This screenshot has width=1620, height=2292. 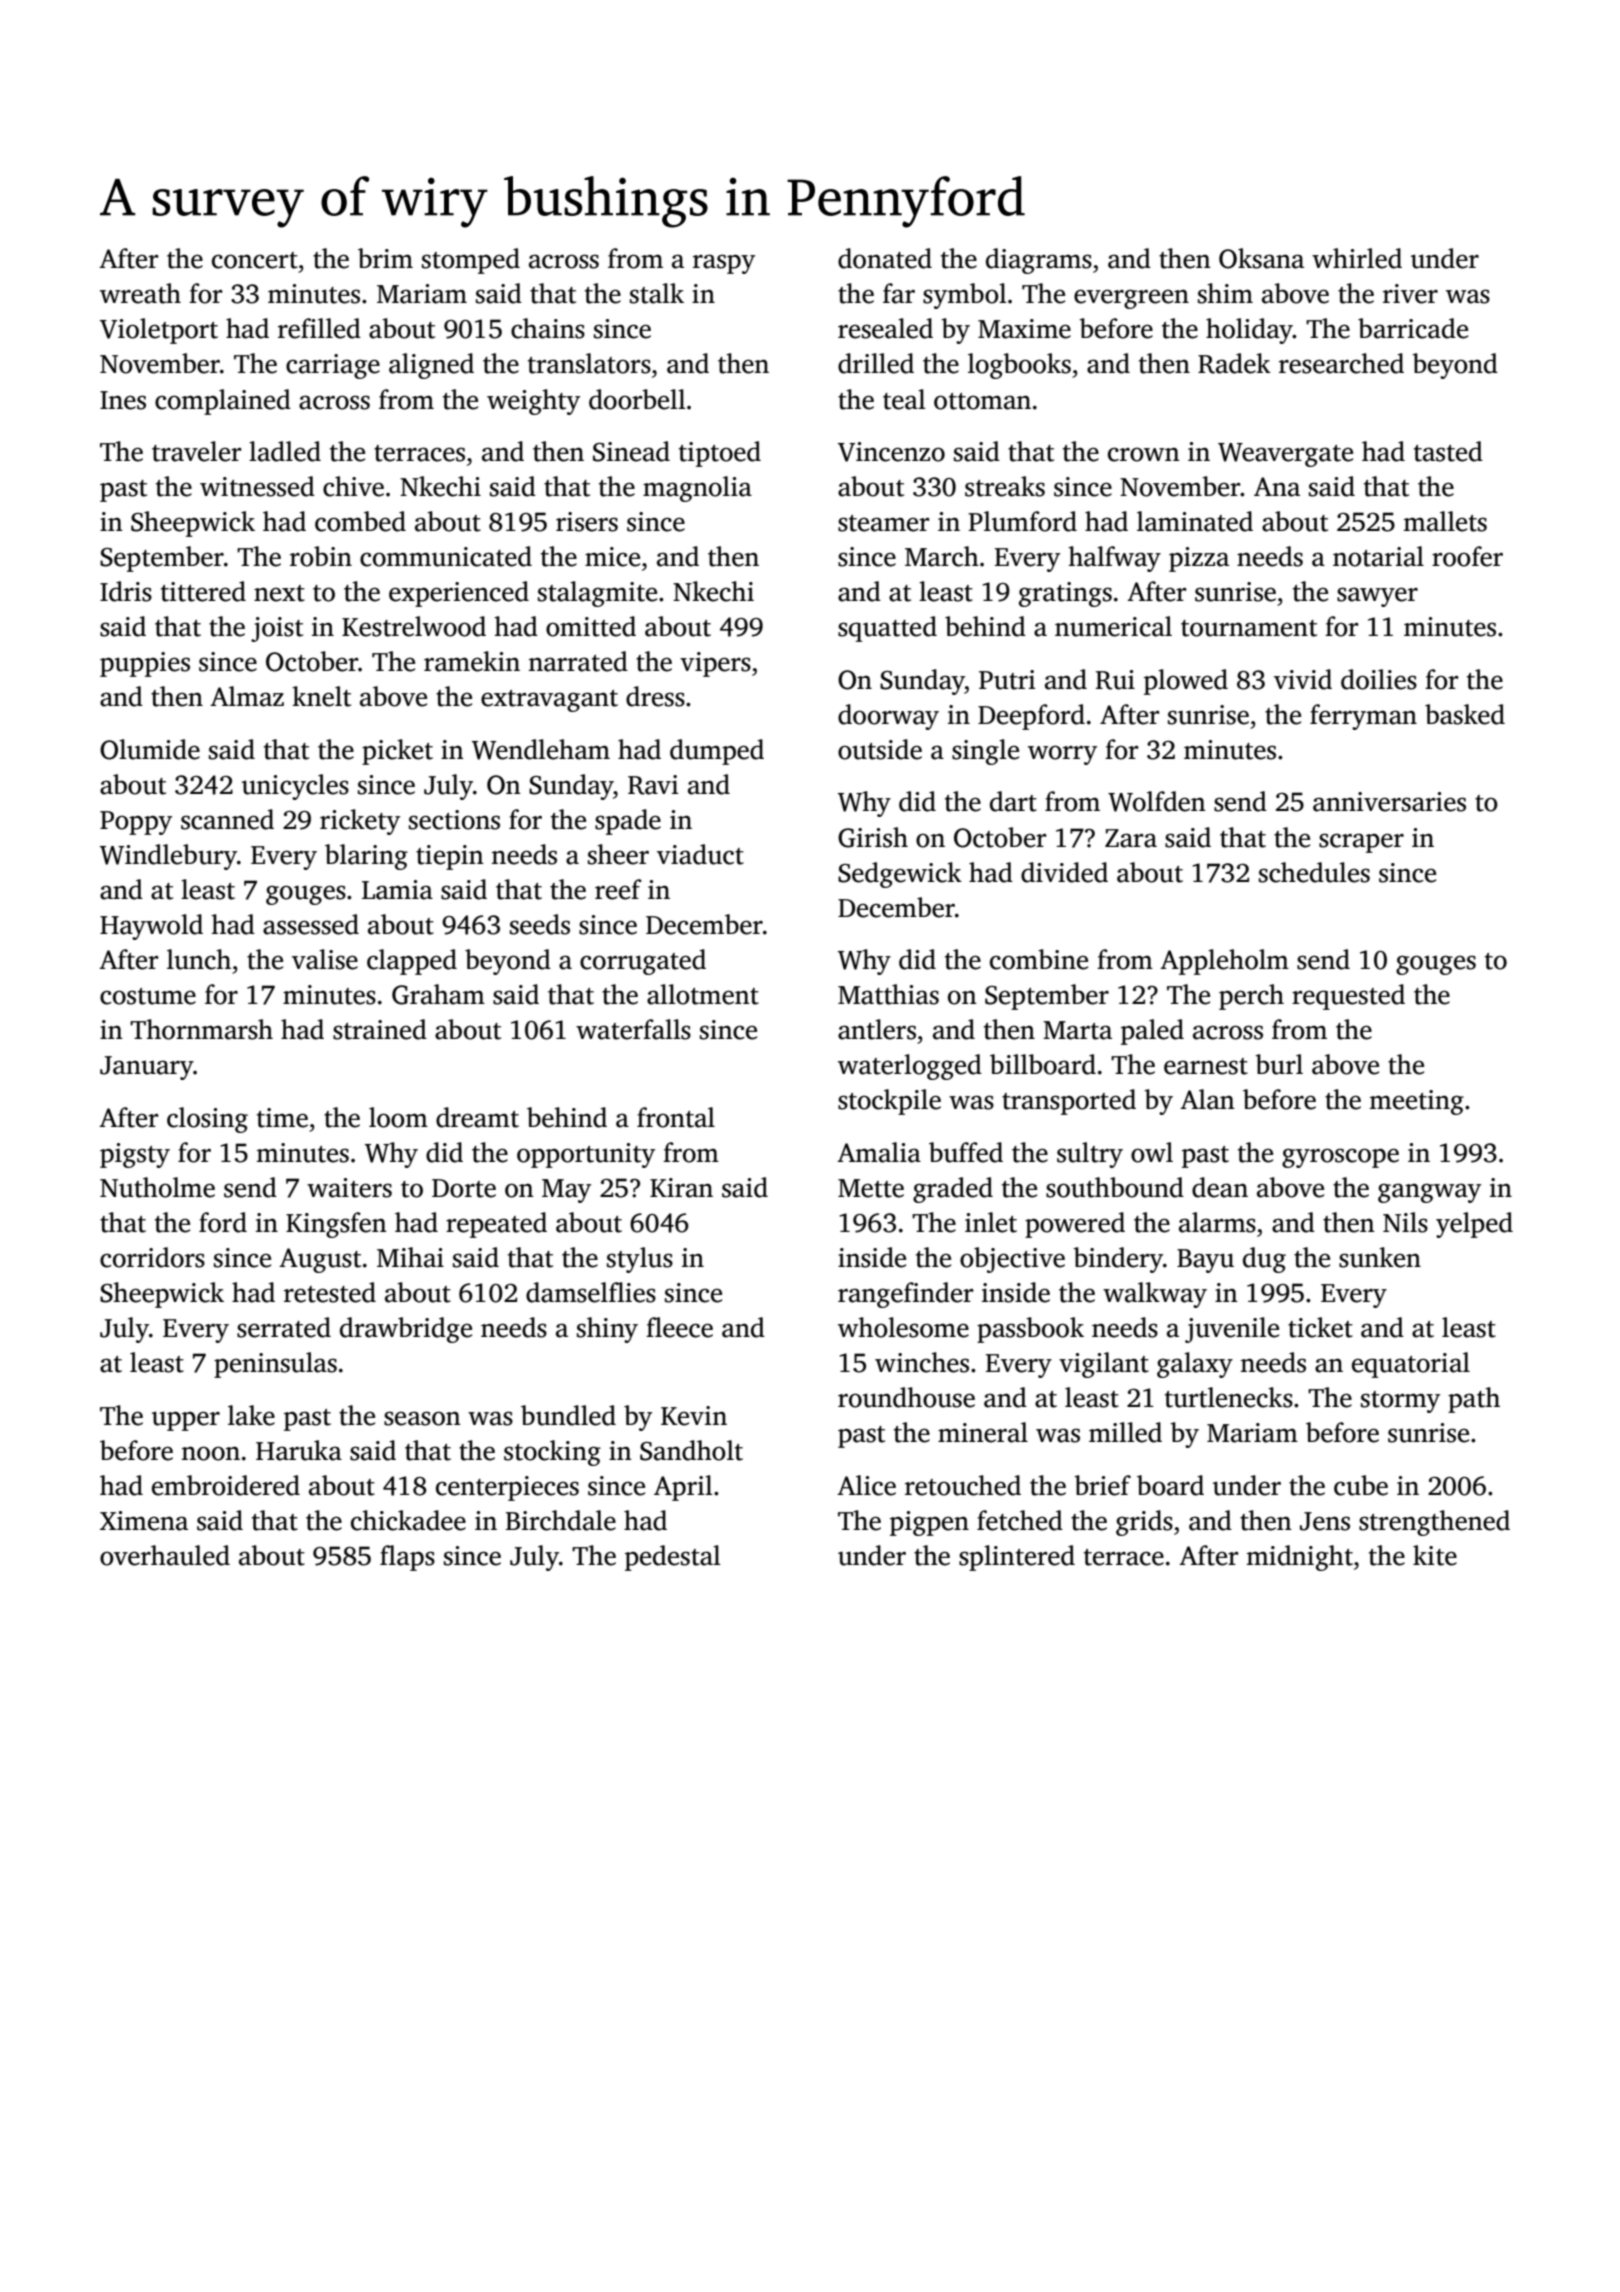 What do you see at coordinates (1417, 1102) in the screenshot?
I see `meeting` at bounding box center [1417, 1102].
